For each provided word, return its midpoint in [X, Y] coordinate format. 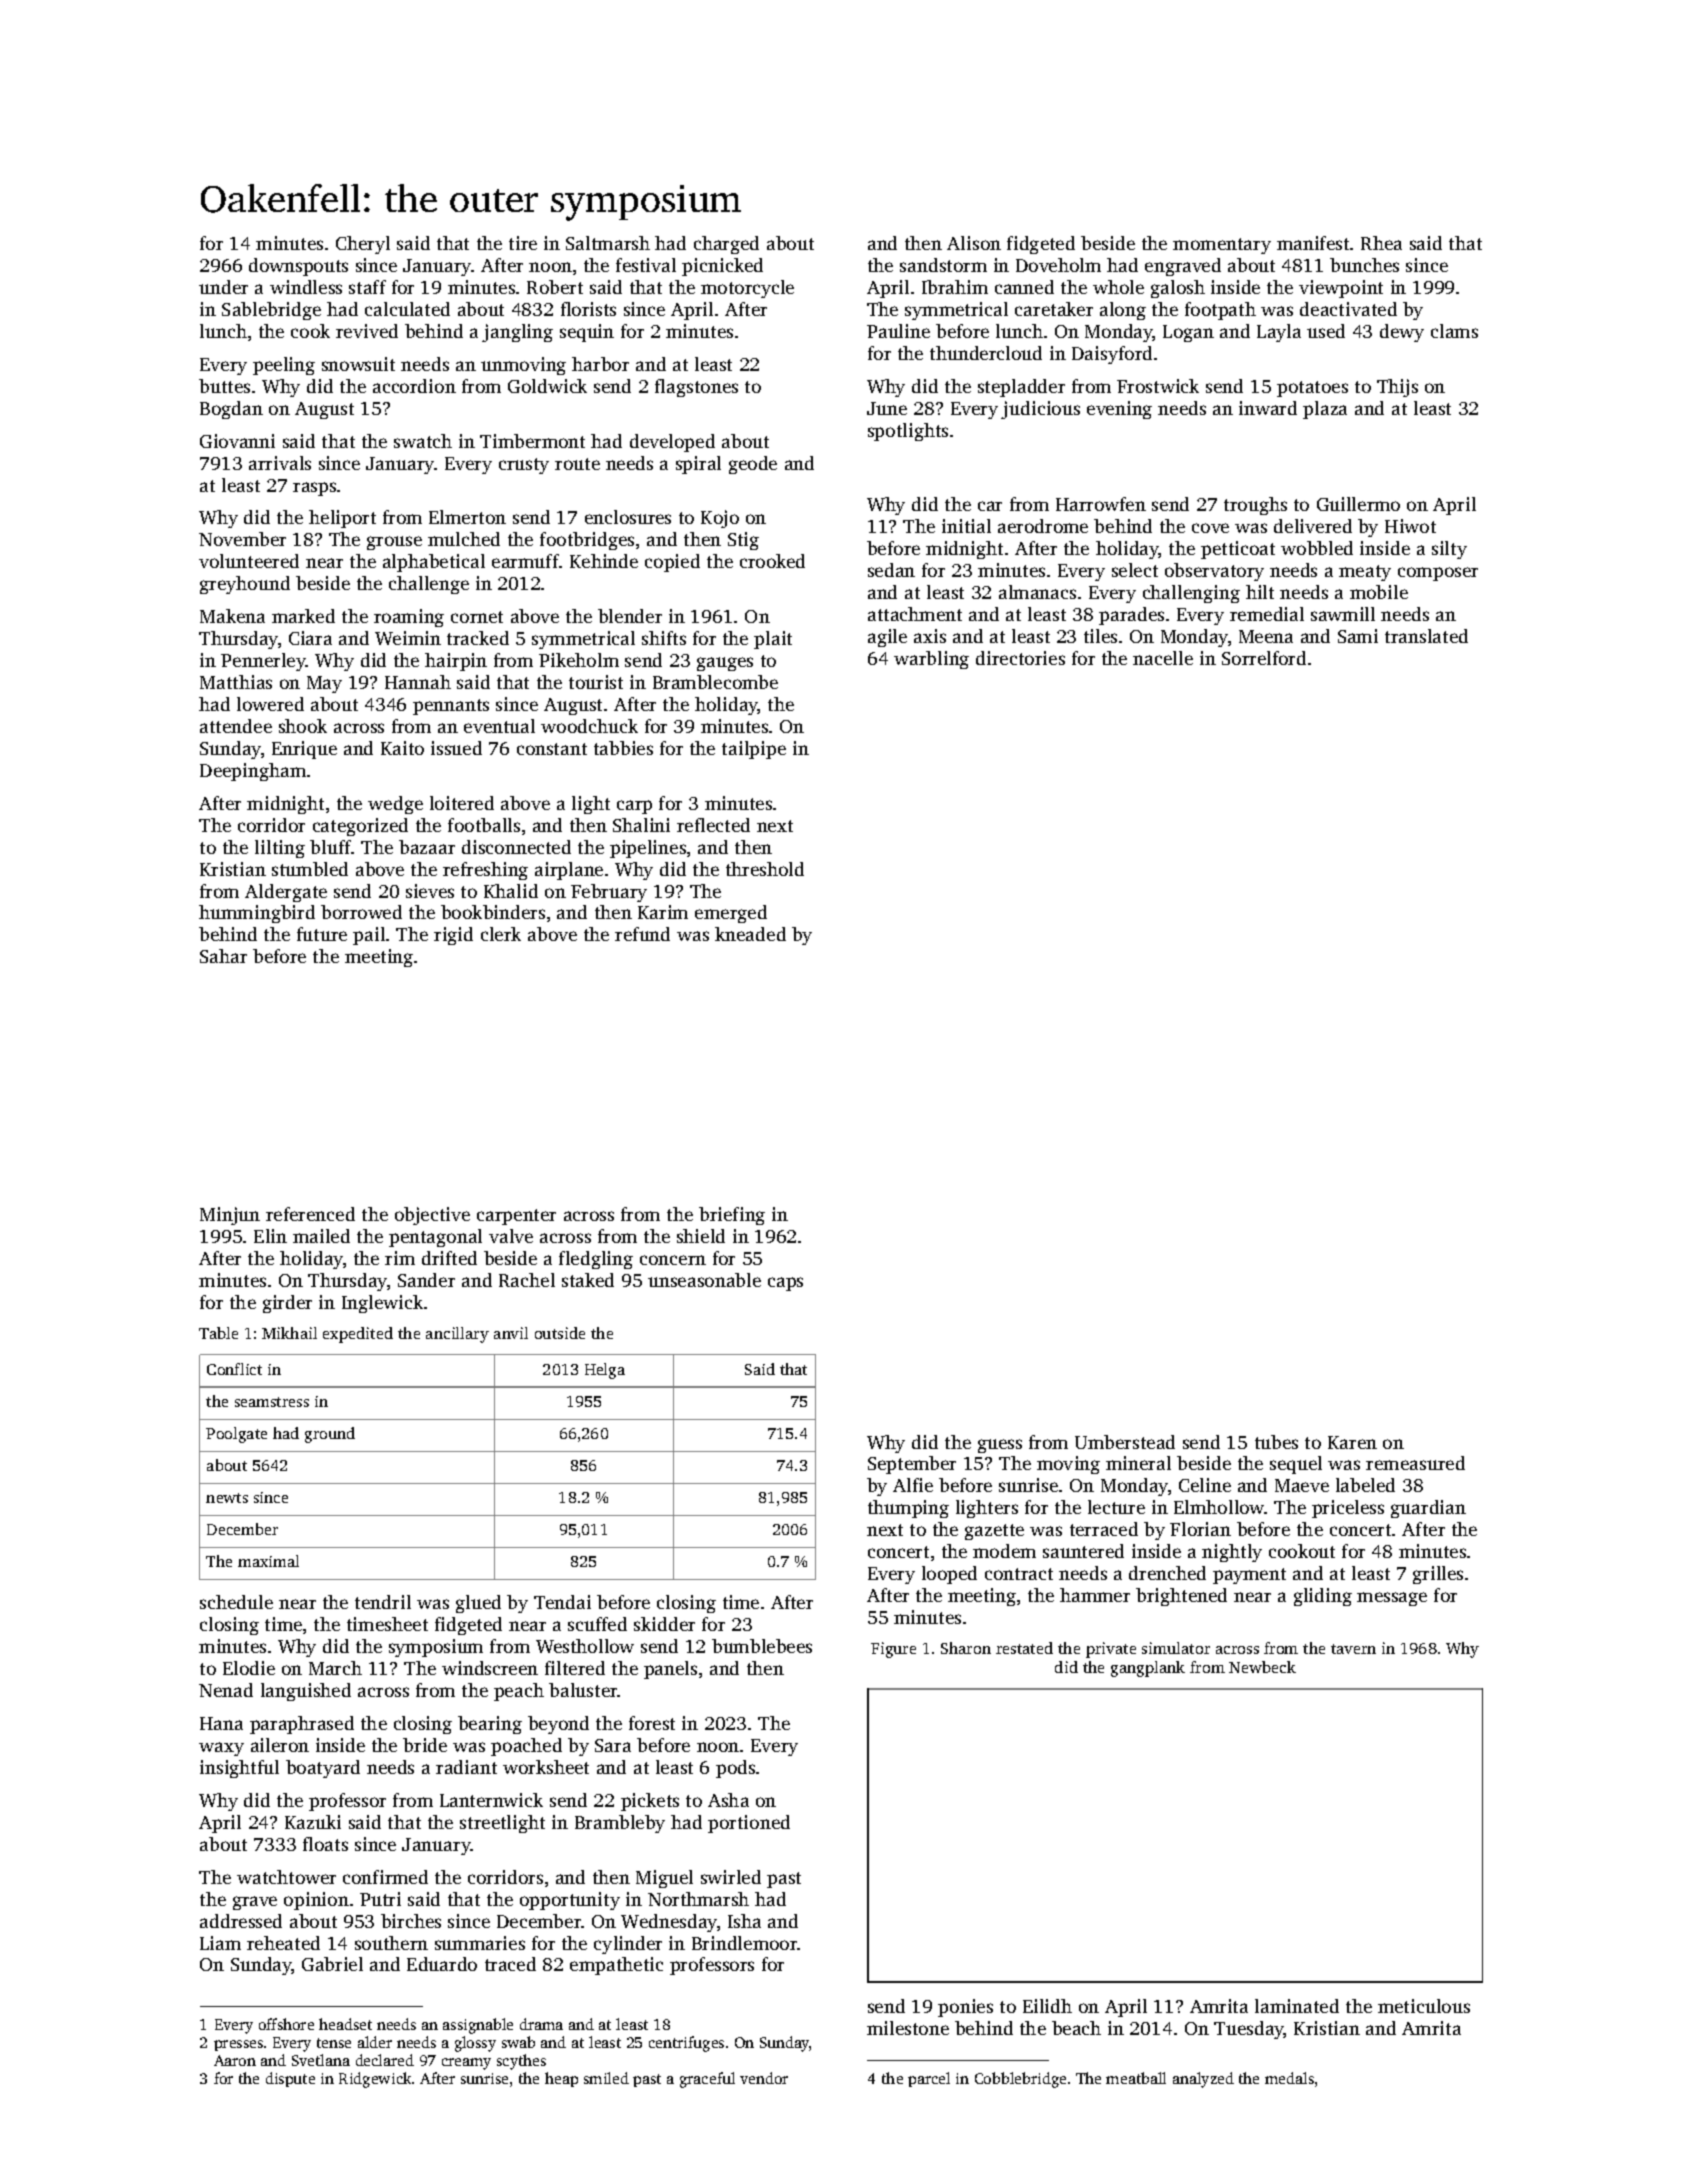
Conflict [234, 1369]
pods [735, 1769]
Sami [1358, 636]
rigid [453, 936]
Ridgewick [375, 2080]
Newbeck [1262, 1667]
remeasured [1415, 1463]
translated [1426, 636]
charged [726, 245]
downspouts [298, 267]
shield [701, 1236]
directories [1020, 658]
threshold [765, 869]
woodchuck [589, 726]
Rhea [1381, 243]
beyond [558, 1725]
